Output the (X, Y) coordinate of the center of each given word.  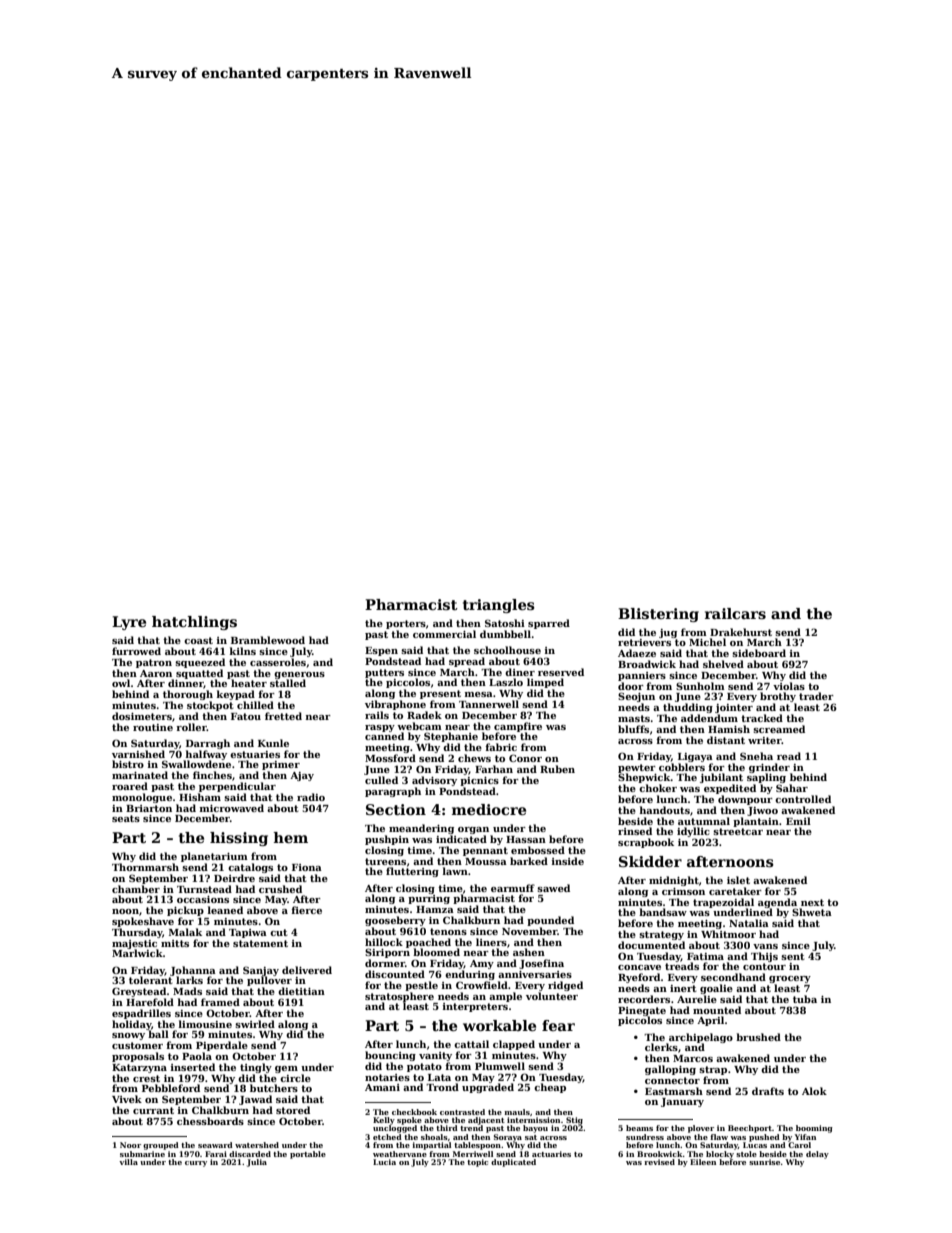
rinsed (635, 831)
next (812, 902)
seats (126, 818)
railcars (735, 613)
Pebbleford (171, 1088)
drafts (768, 1091)
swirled (255, 1024)
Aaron (156, 673)
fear (558, 1025)
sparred (549, 624)
